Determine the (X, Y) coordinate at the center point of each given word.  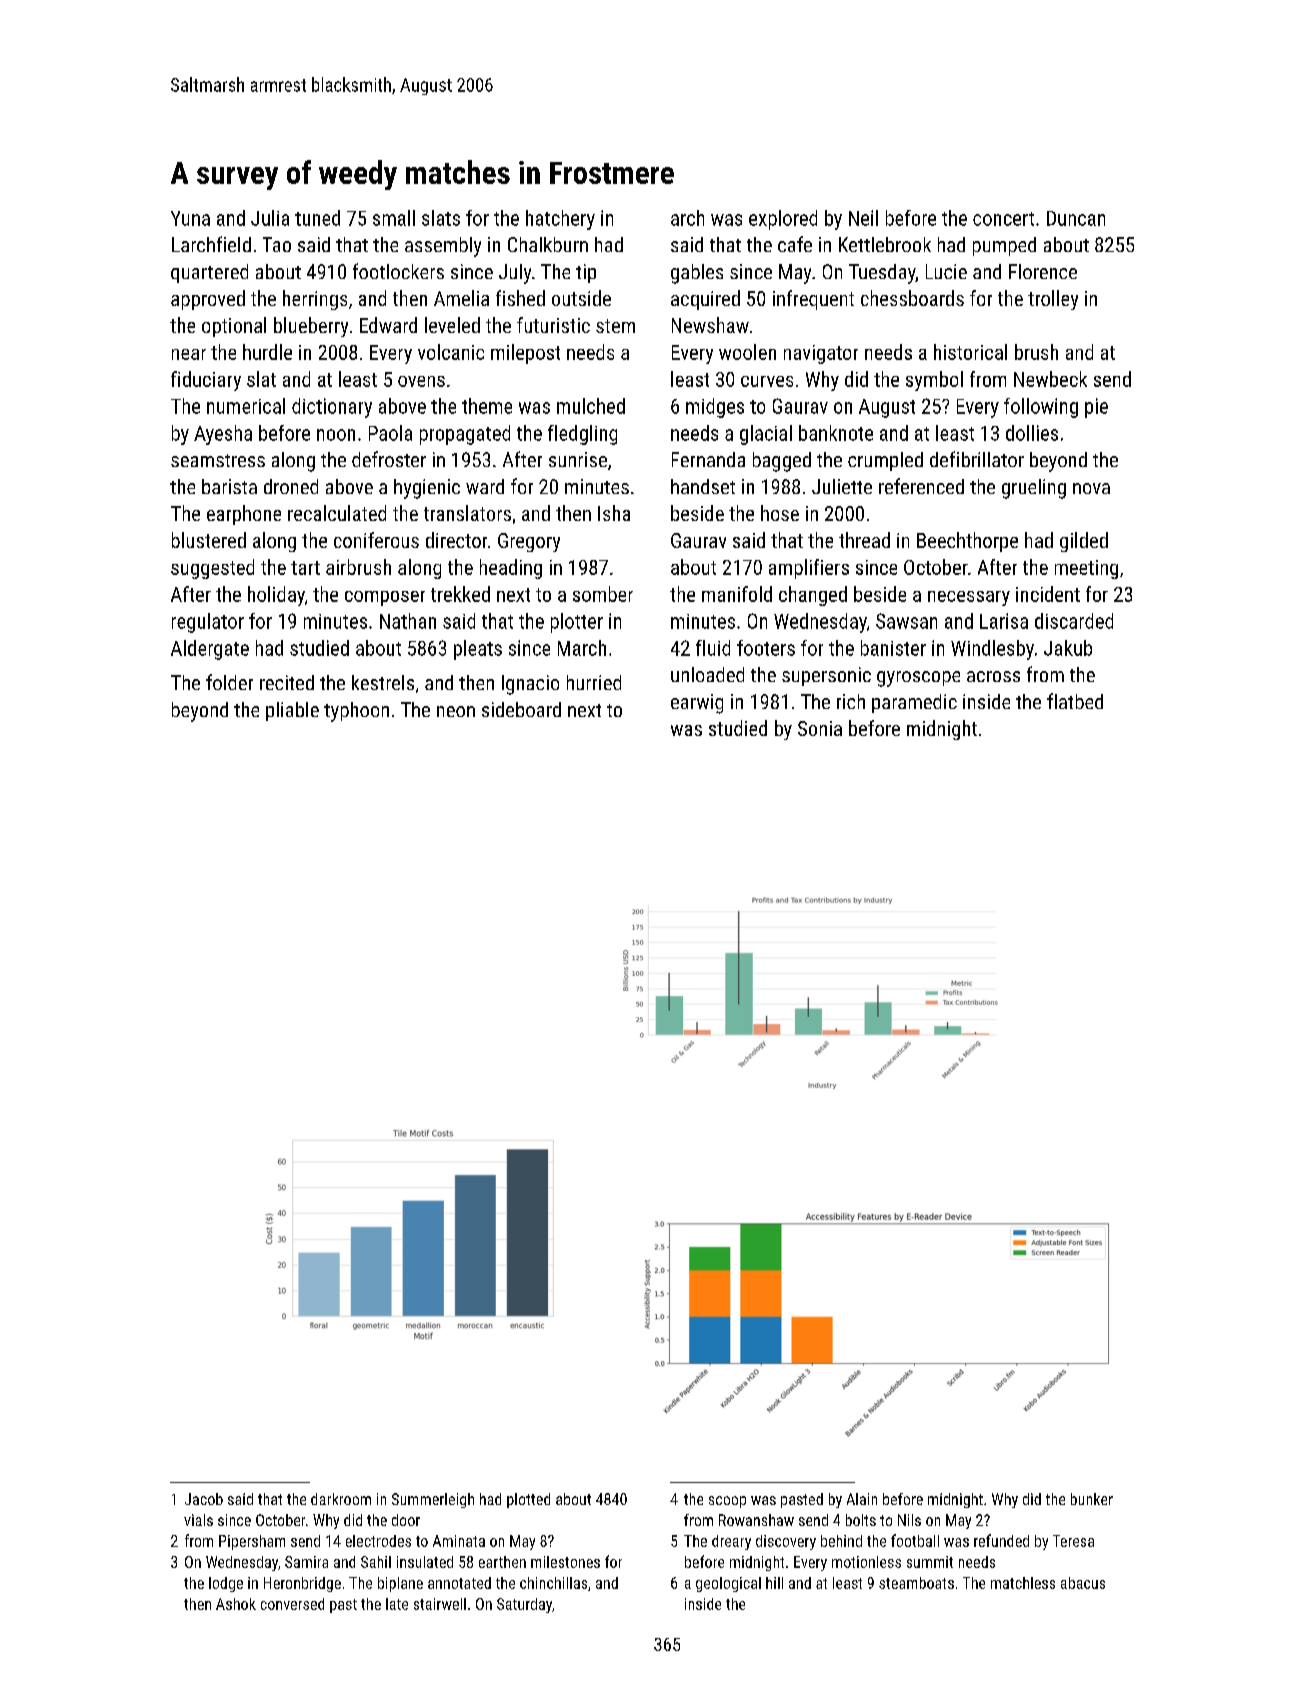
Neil (863, 218)
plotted (528, 1500)
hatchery (560, 220)
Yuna (190, 218)
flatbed (1075, 701)
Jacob (204, 1499)
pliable (292, 711)
